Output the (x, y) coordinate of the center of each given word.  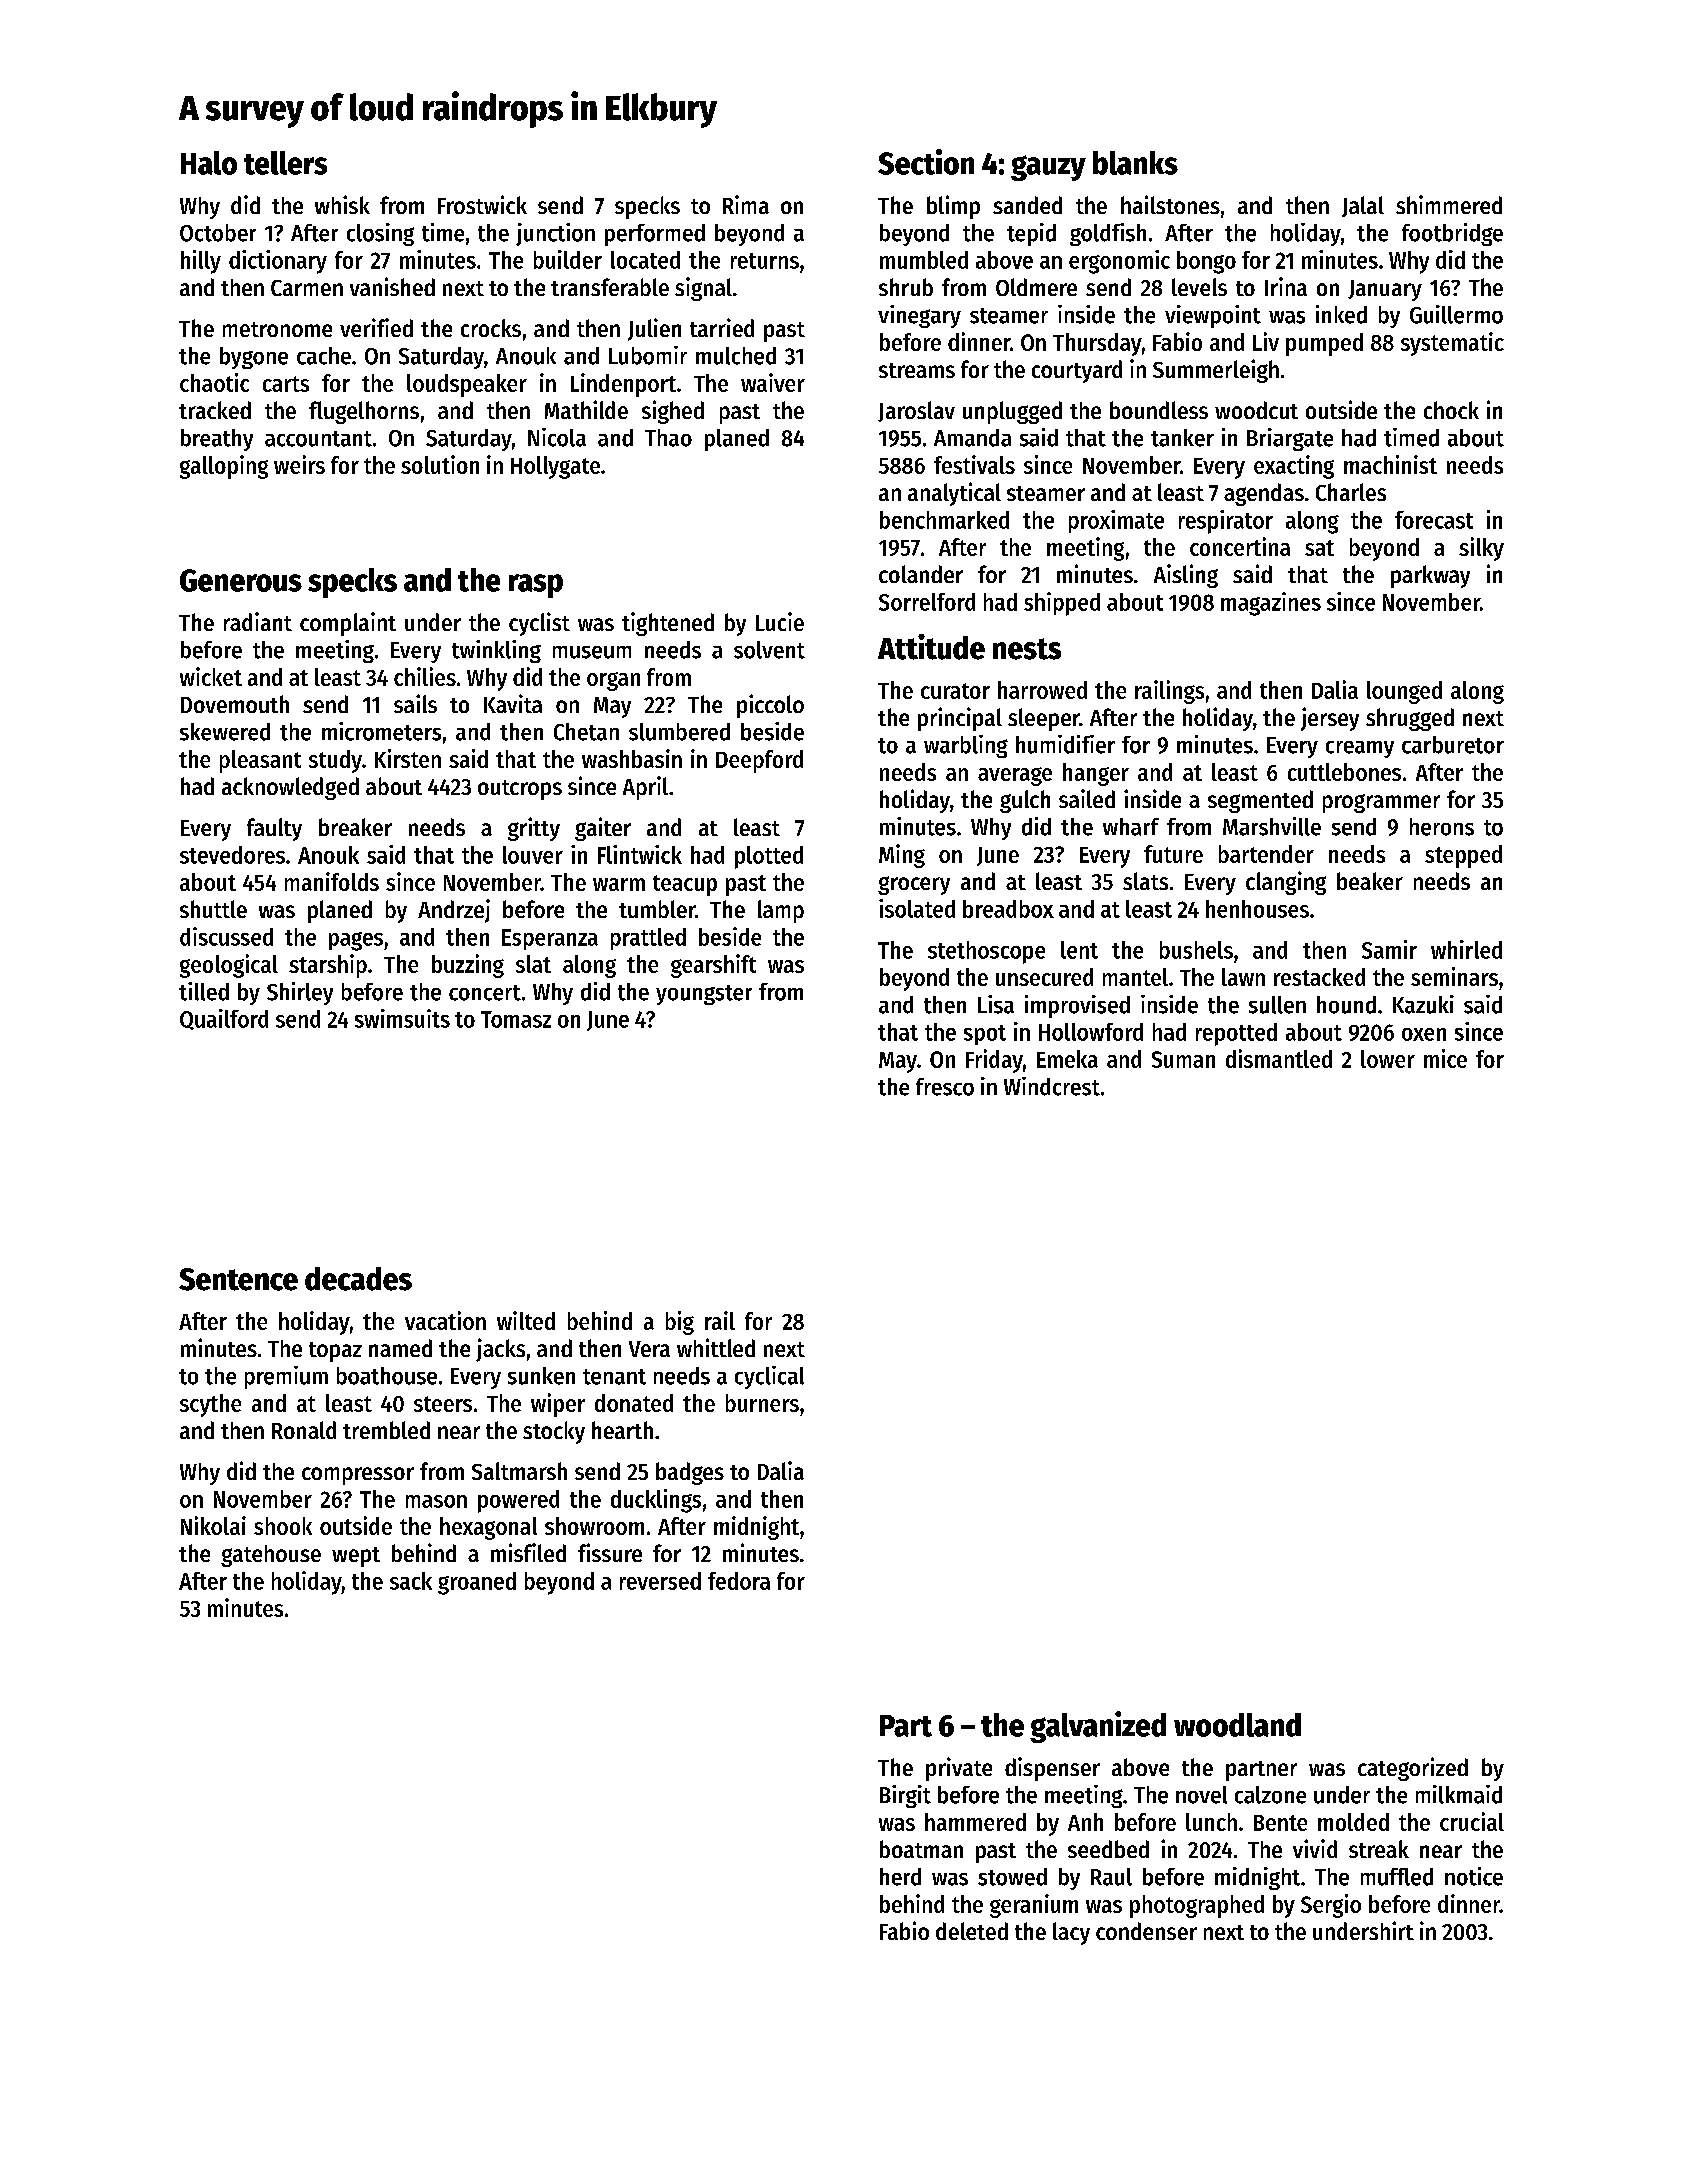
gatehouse (271, 1556)
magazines (1271, 604)
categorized (1413, 1769)
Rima (746, 204)
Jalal (1363, 206)
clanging (1286, 883)
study (335, 761)
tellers (285, 163)
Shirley (300, 993)
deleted (972, 1931)
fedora (739, 1581)
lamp (781, 911)
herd (900, 1877)
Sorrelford (927, 602)
